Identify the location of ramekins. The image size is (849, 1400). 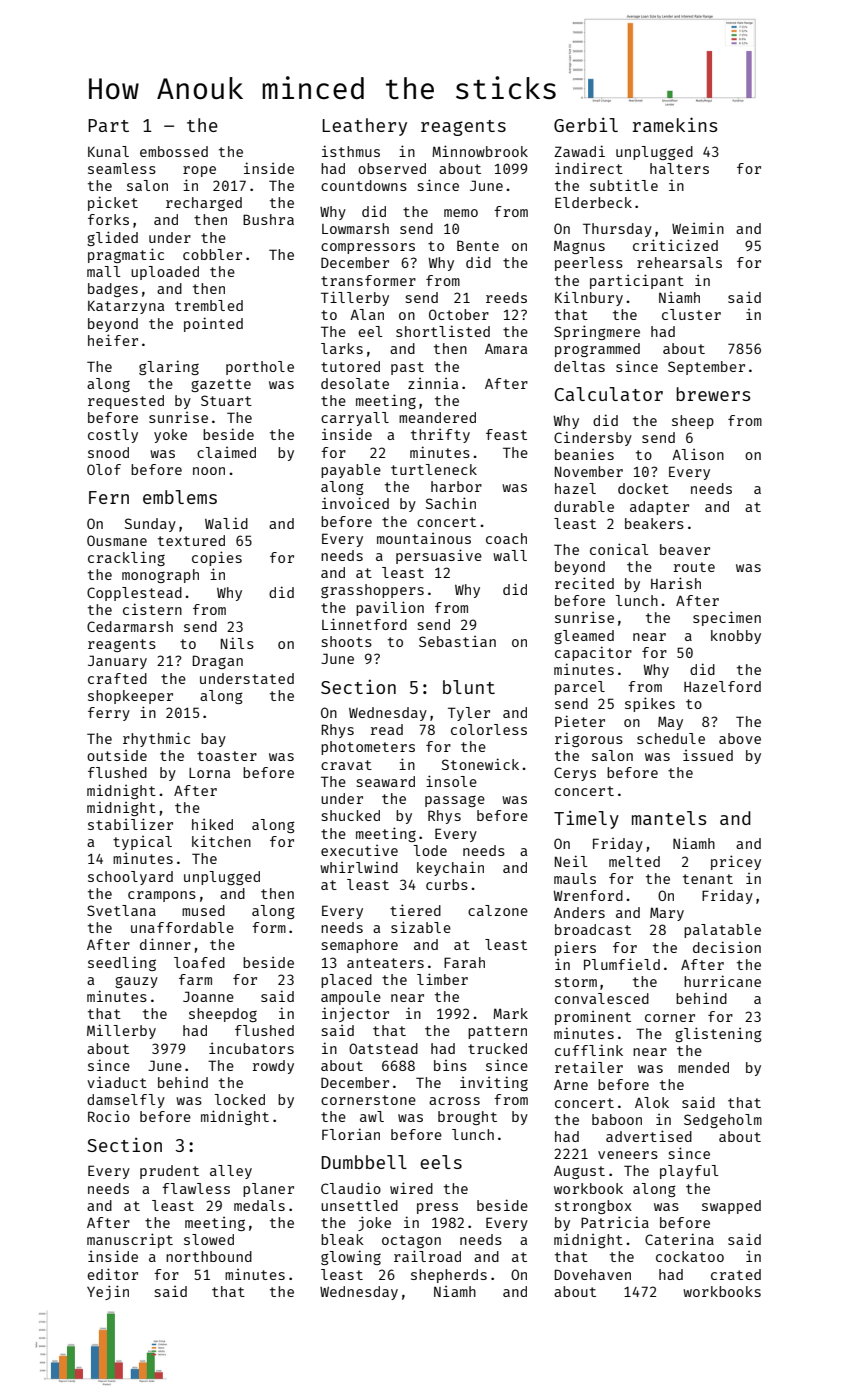
(675, 124).
